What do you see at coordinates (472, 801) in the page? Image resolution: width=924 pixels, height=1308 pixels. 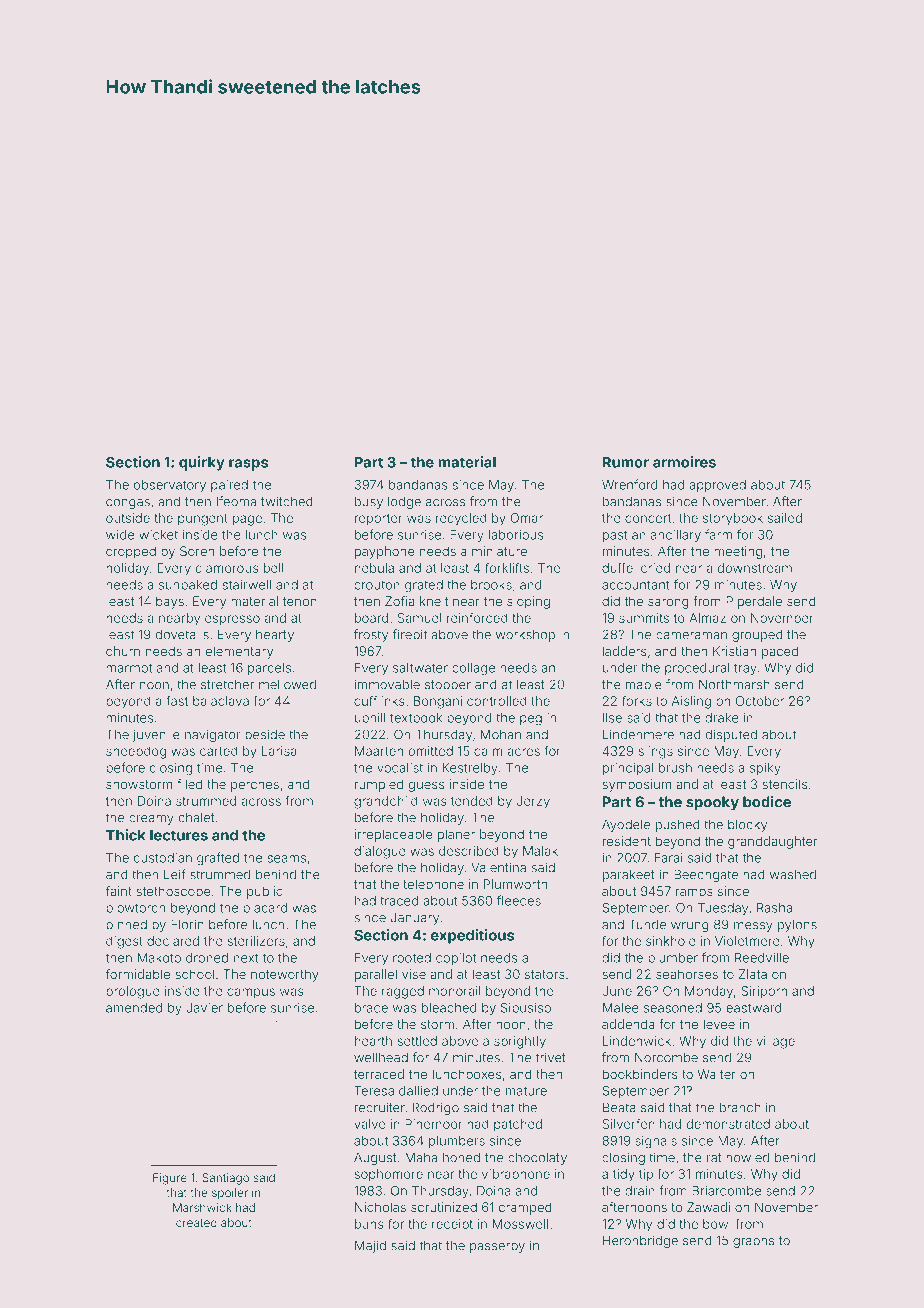 I see `tended` at bounding box center [472, 801].
